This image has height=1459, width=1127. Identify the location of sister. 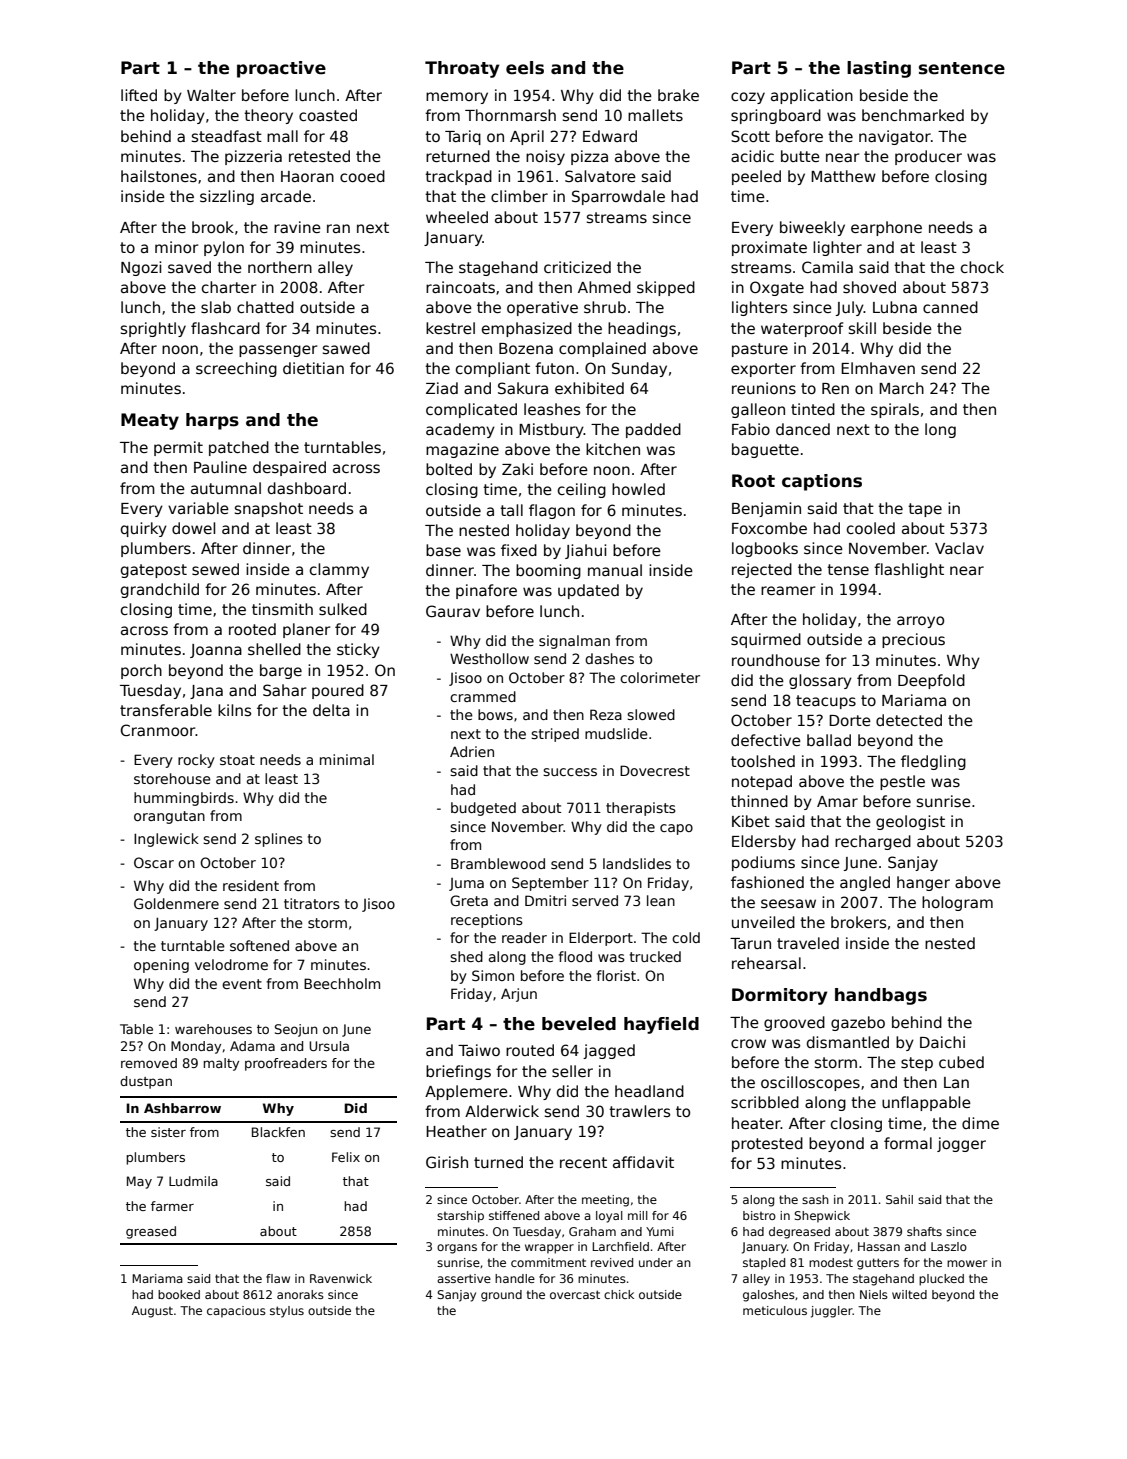
(168, 1132).
